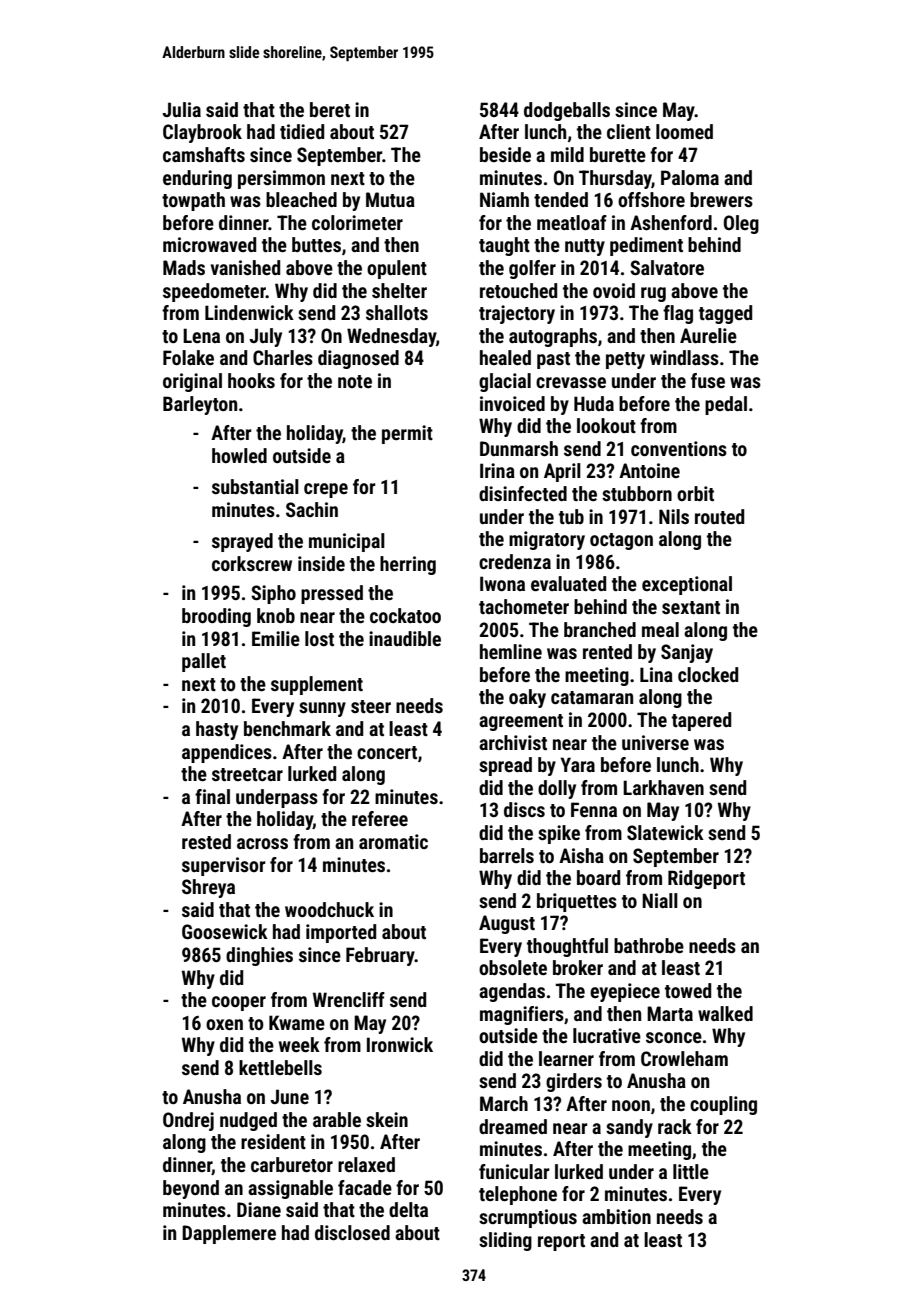 The image size is (924, 1311). Describe the element at coordinates (566, 1058) in the screenshot. I see `learner` at that location.
